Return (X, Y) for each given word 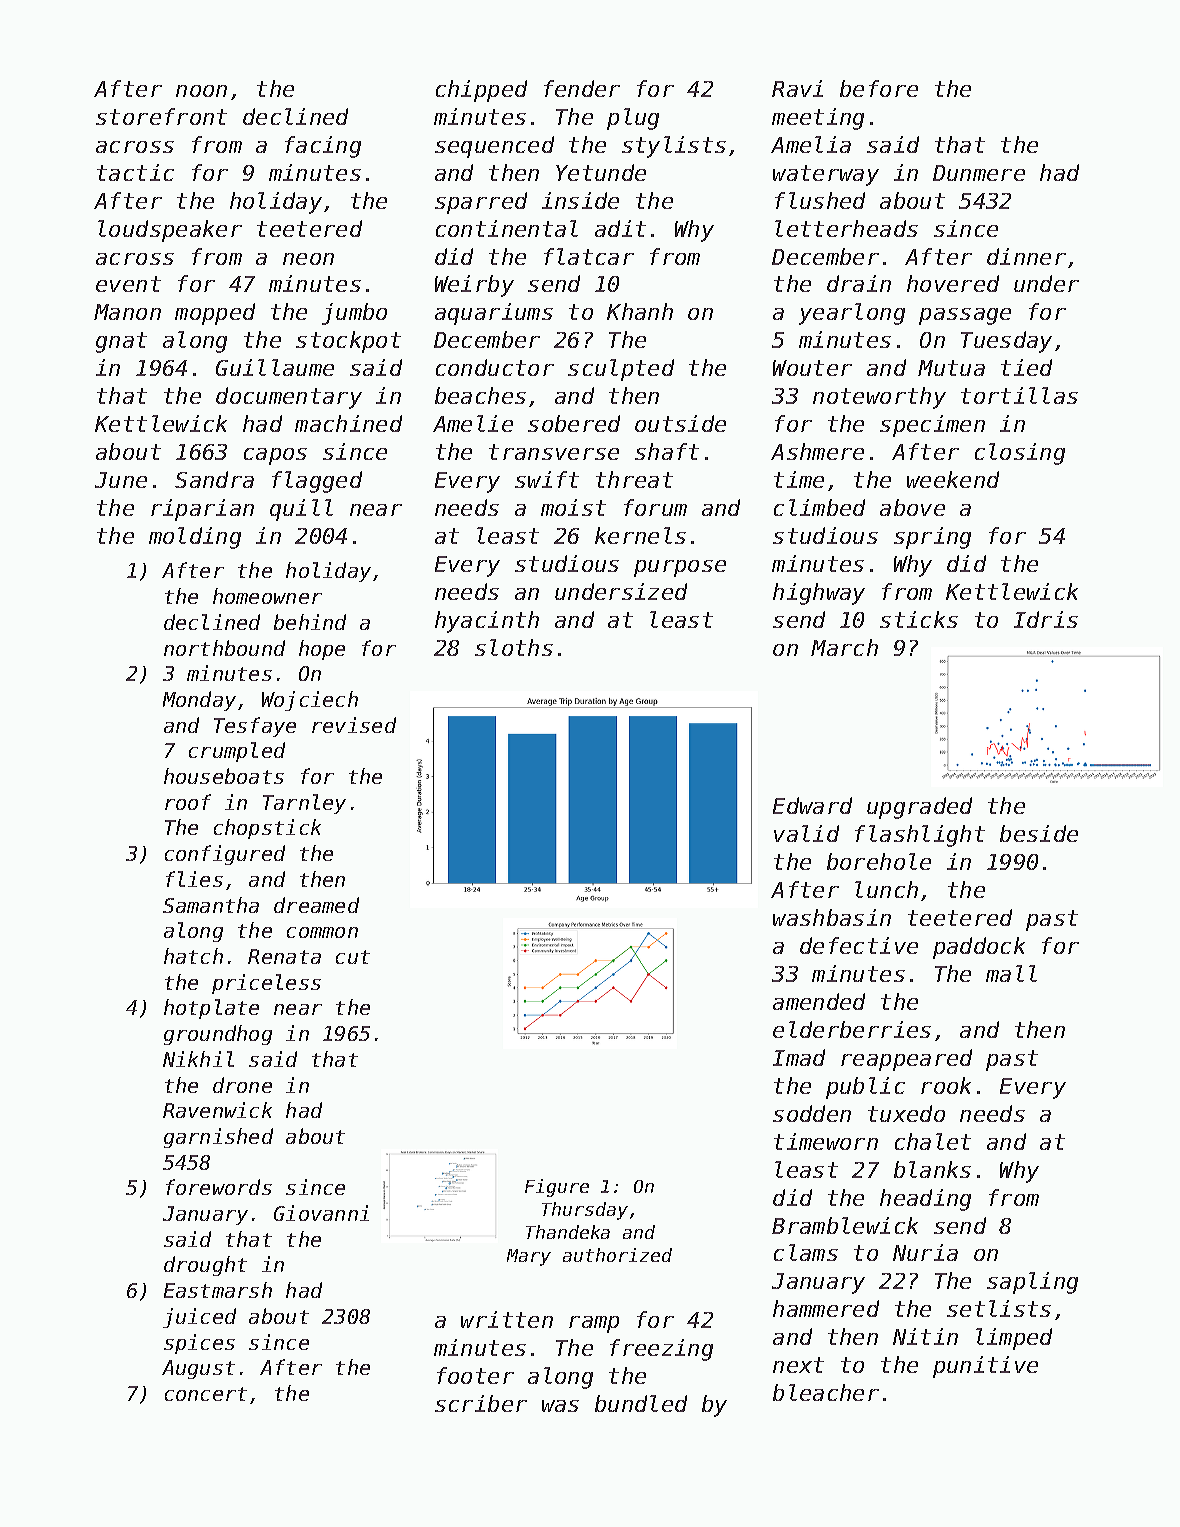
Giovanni (321, 1213)
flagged (317, 482)
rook (946, 1085)
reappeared (906, 1060)
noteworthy (879, 398)
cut (353, 957)
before (879, 88)
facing (323, 147)
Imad (799, 1057)
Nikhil (198, 1059)
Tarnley (304, 804)
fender (582, 88)
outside (680, 423)
